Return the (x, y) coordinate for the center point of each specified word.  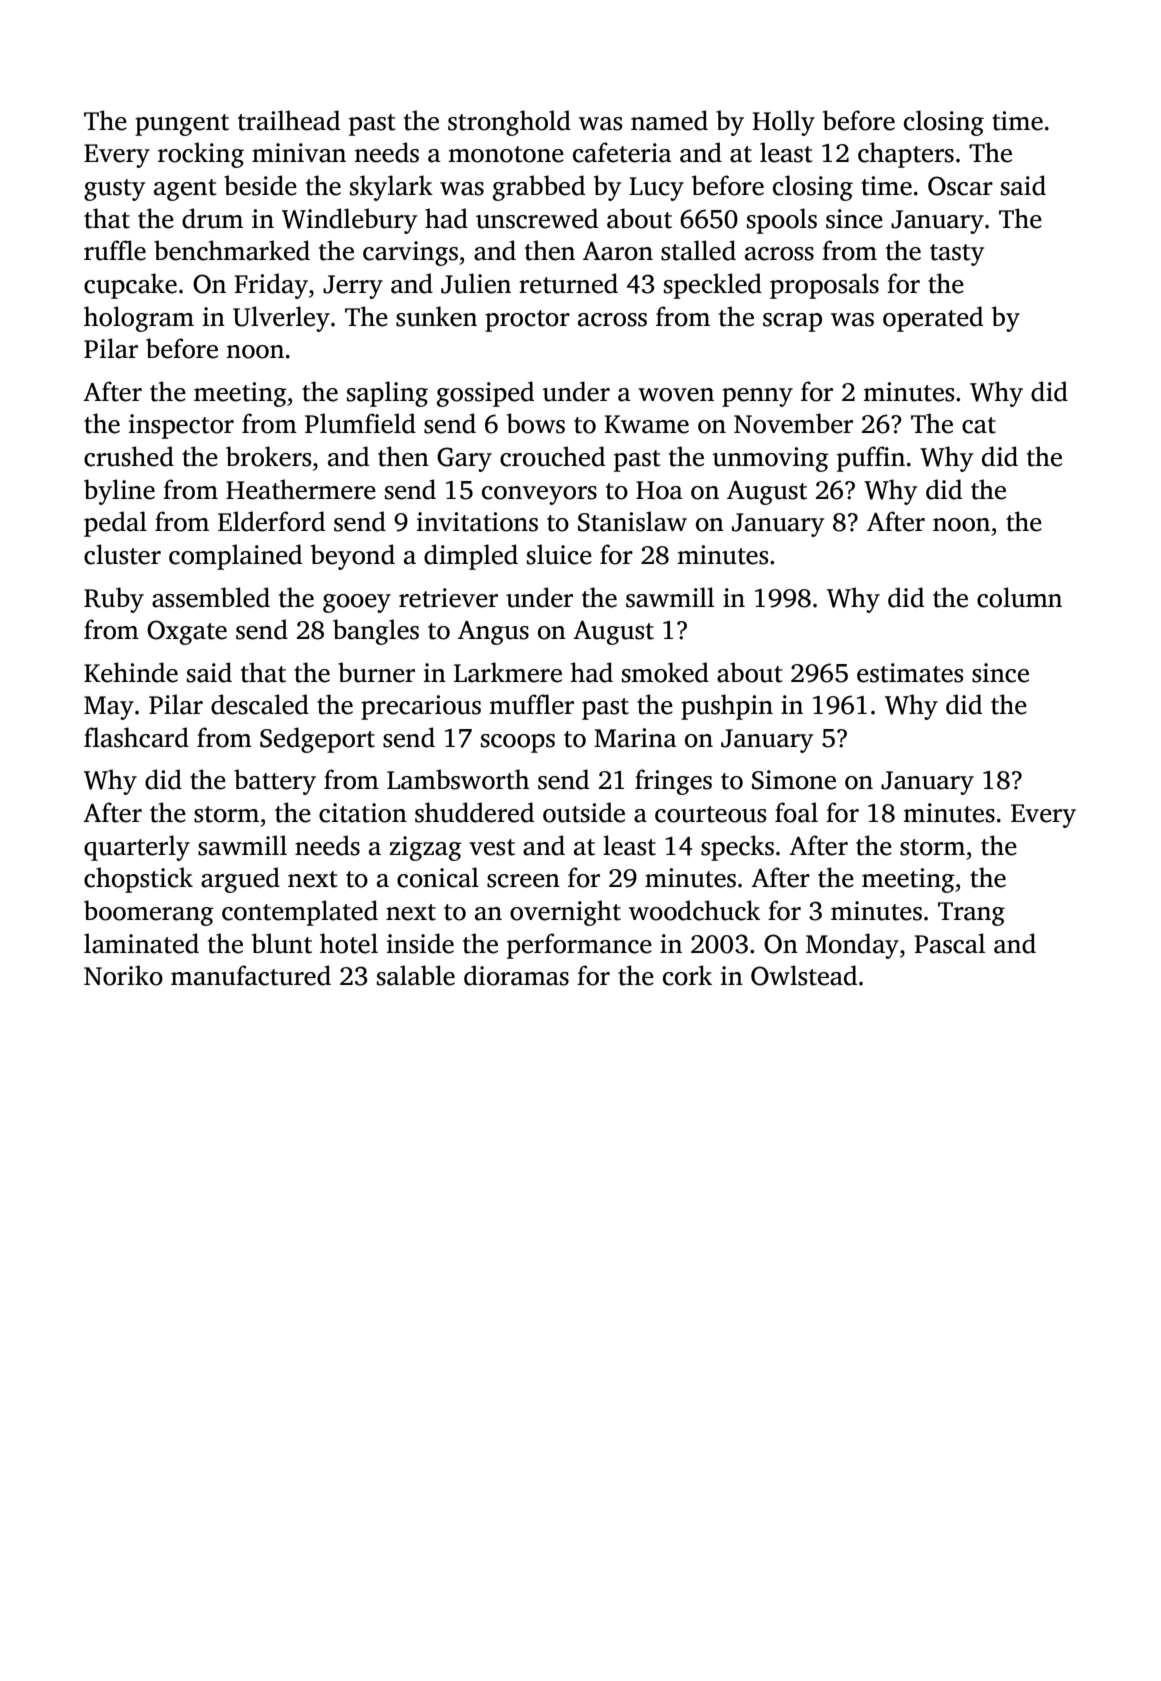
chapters (906, 155)
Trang (971, 914)
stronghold (509, 123)
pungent (182, 125)
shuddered (474, 812)
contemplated (300, 913)
